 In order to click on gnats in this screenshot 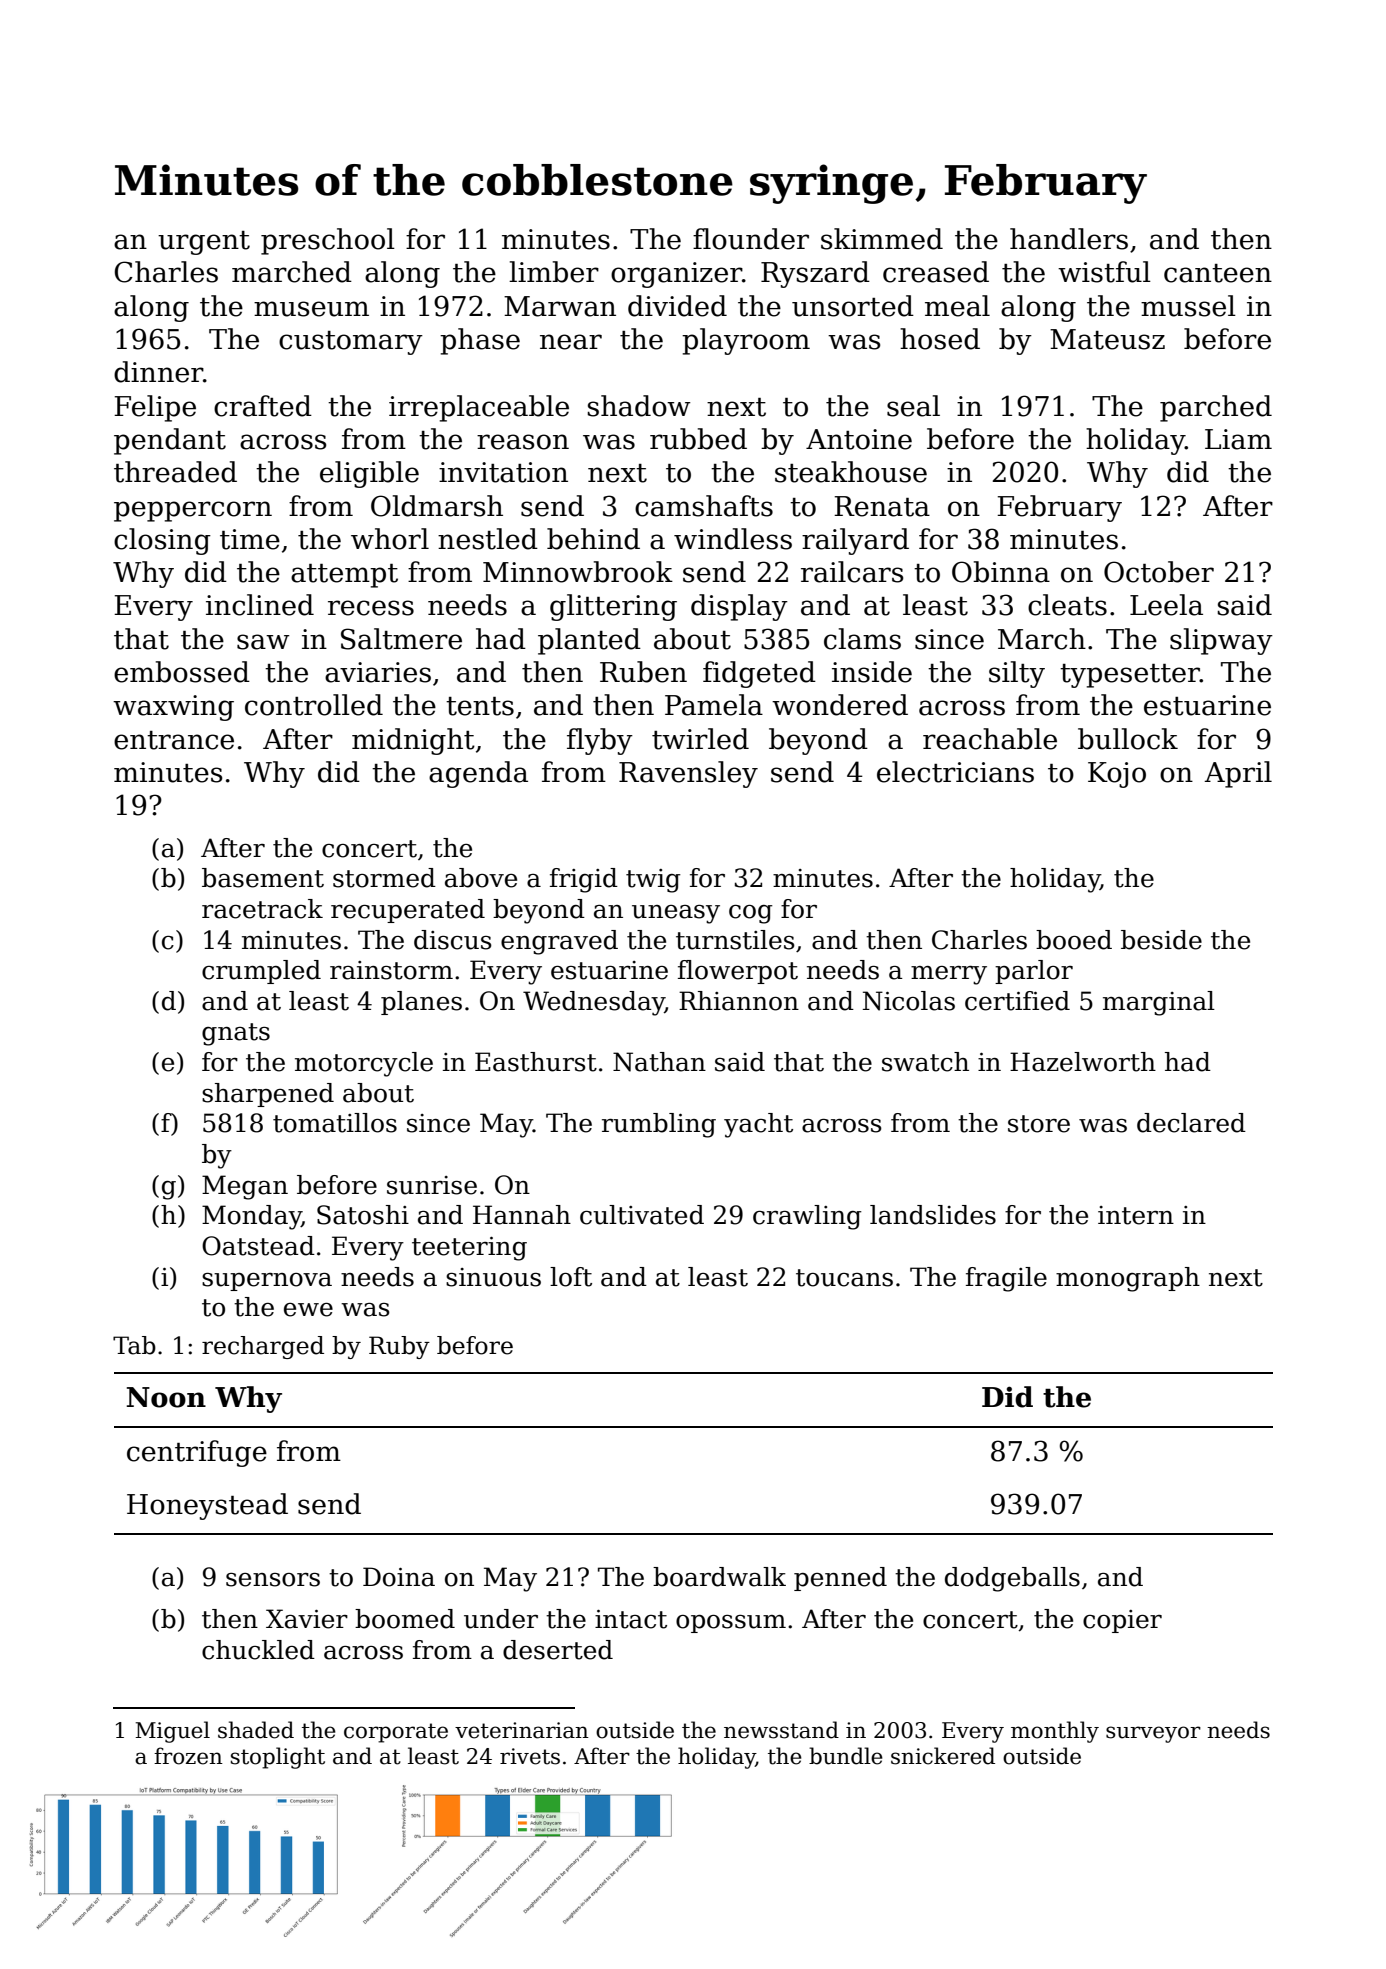, I will do `click(236, 1034)`.
